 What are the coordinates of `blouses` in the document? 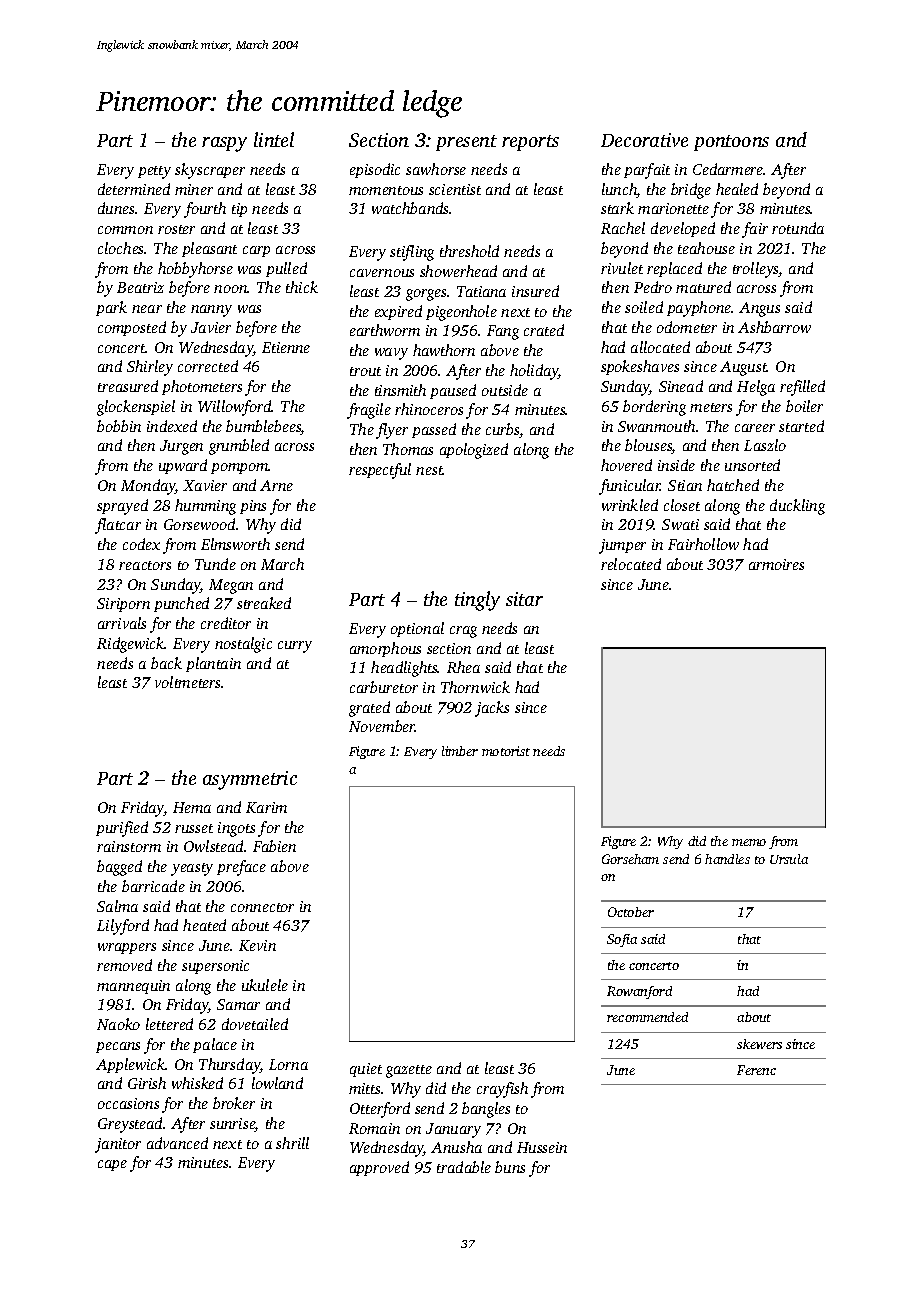 It's located at (648, 446).
